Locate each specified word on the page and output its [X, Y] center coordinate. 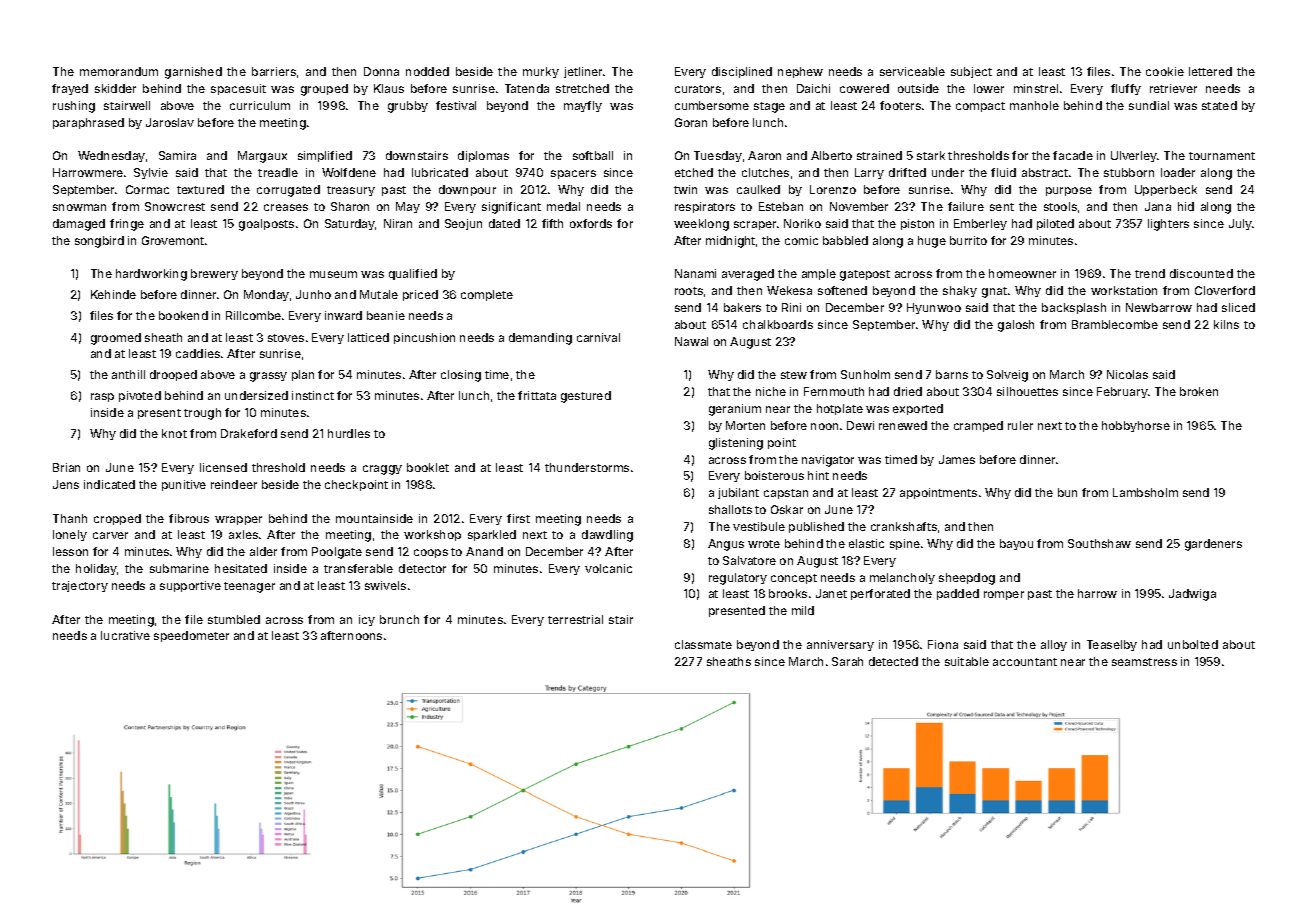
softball [593, 155]
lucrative [125, 635]
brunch [399, 619]
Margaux [262, 157]
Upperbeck [1166, 190]
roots [689, 291]
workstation [1124, 290]
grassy [268, 377]
